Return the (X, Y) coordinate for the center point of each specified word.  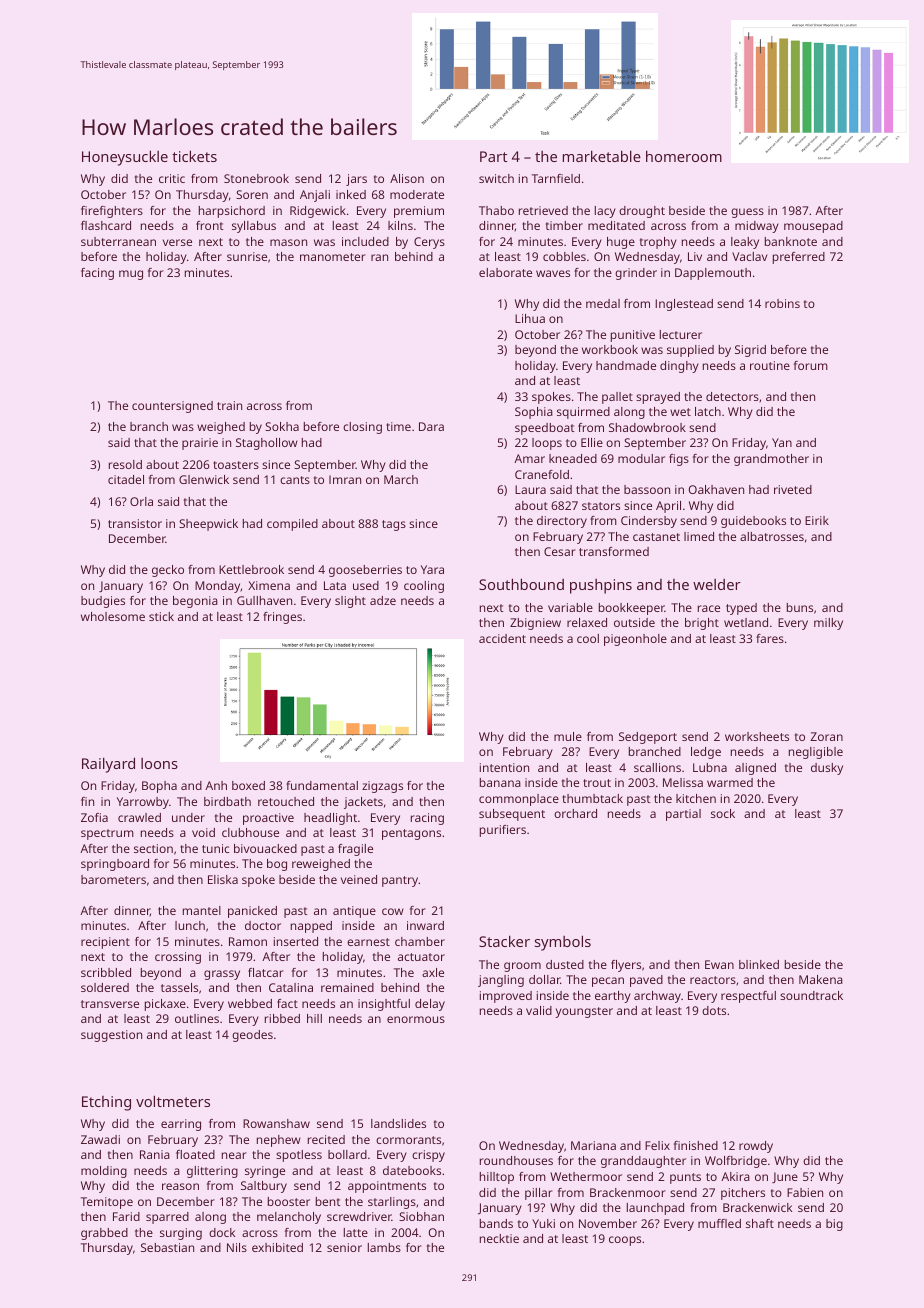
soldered (105, 987)
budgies (103, 602)
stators (601, 506)
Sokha (282, 426)
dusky (827, 769)
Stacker (504, 941)
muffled (719, 1223)
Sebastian (167, 1247)
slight (350, 602)
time (398, 426)
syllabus (254, 227)
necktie (499, 1238)
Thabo (496, 210)
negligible (816, 753)
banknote (791, 241)
